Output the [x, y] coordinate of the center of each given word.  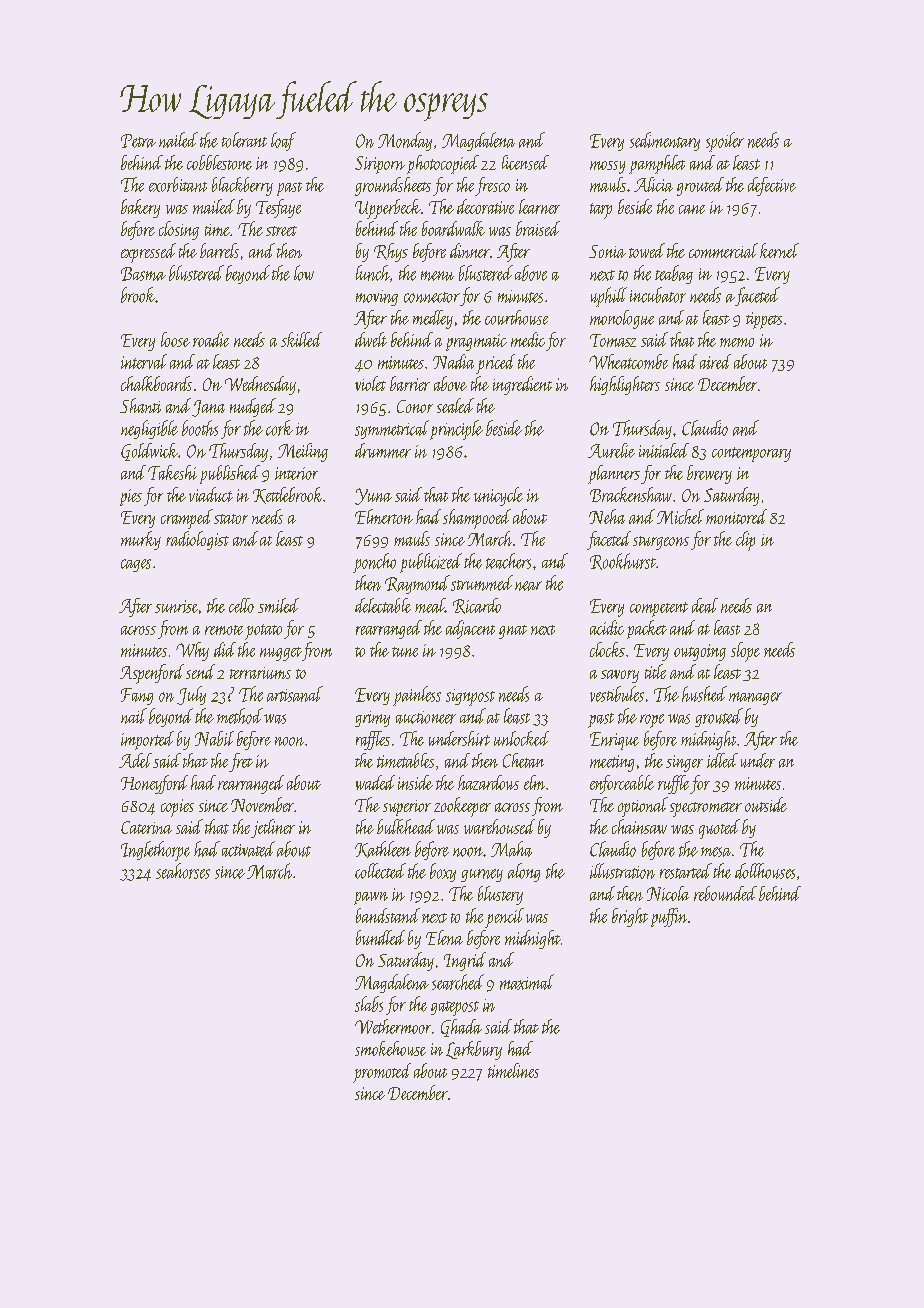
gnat [513, 632]
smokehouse [390, 1048]
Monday [405, 141]
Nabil [214, 738]
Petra [138, 141]
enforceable [622, 784]
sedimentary [665, 141]
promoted [382, 1073]
